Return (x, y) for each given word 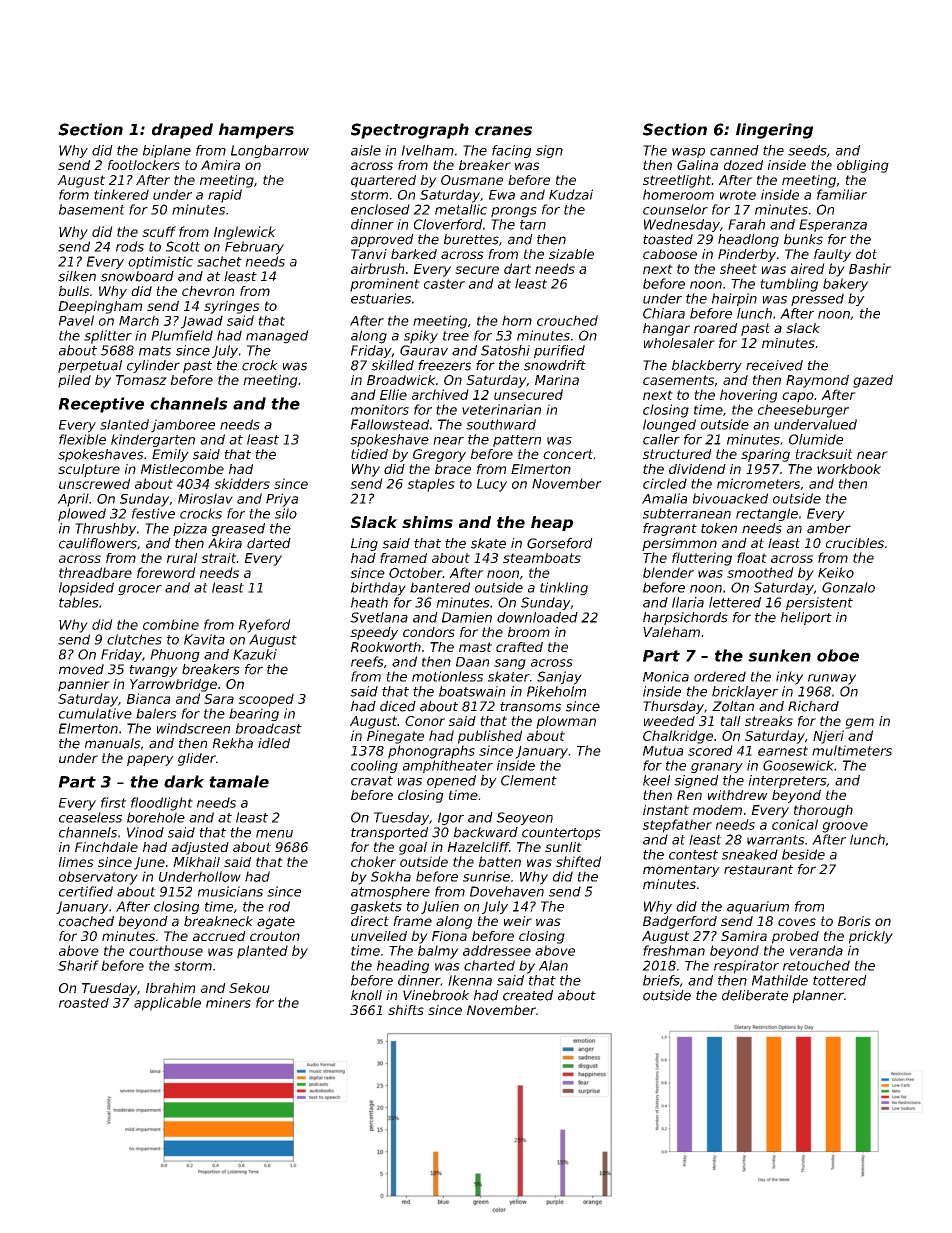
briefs (661, 980)
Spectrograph (410, 131)
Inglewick (245, 233)
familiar (842, 194)
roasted (84, 1002)
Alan (553, 965)
